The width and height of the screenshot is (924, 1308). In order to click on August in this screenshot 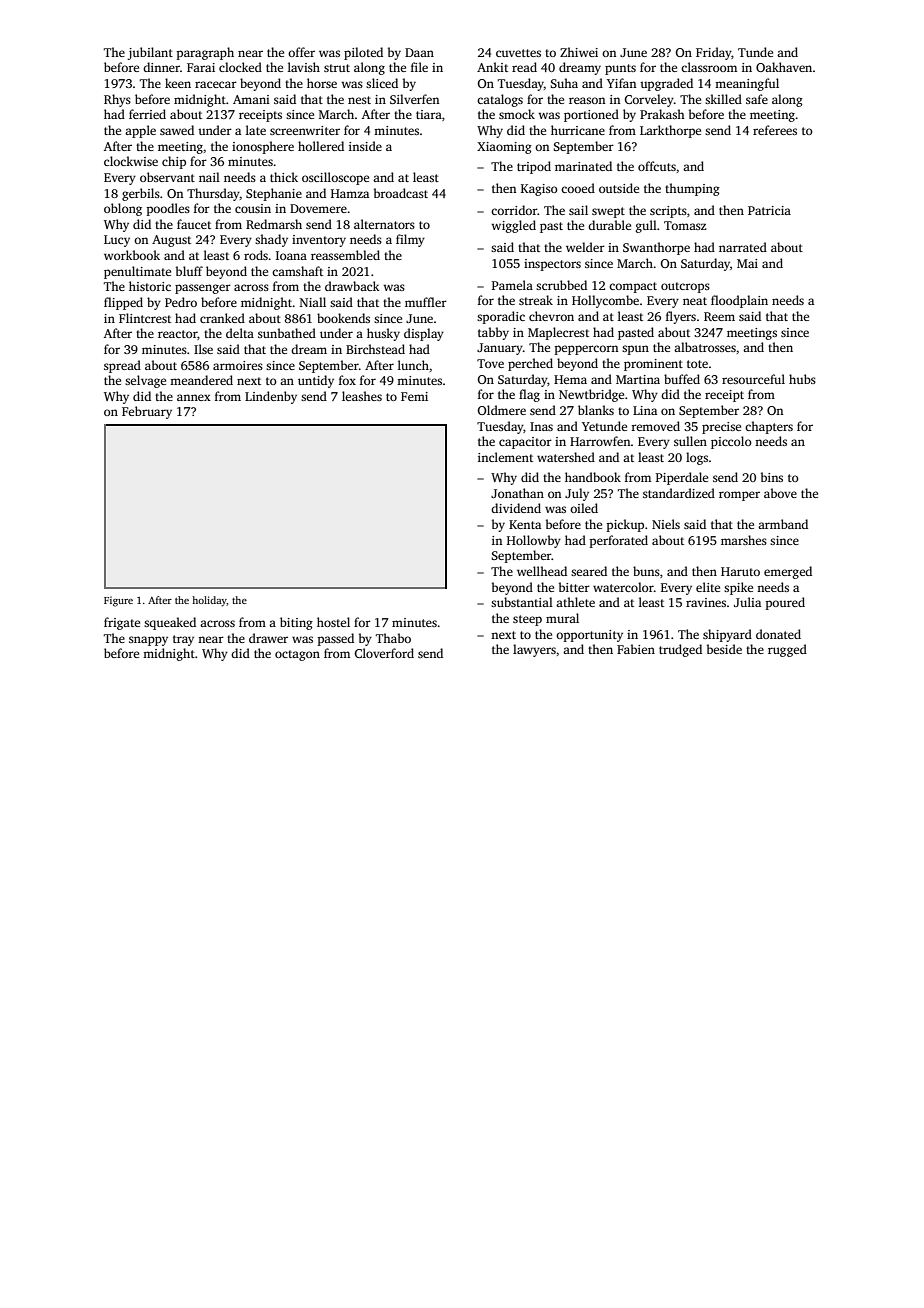, I will do `click(171, 241)`.
